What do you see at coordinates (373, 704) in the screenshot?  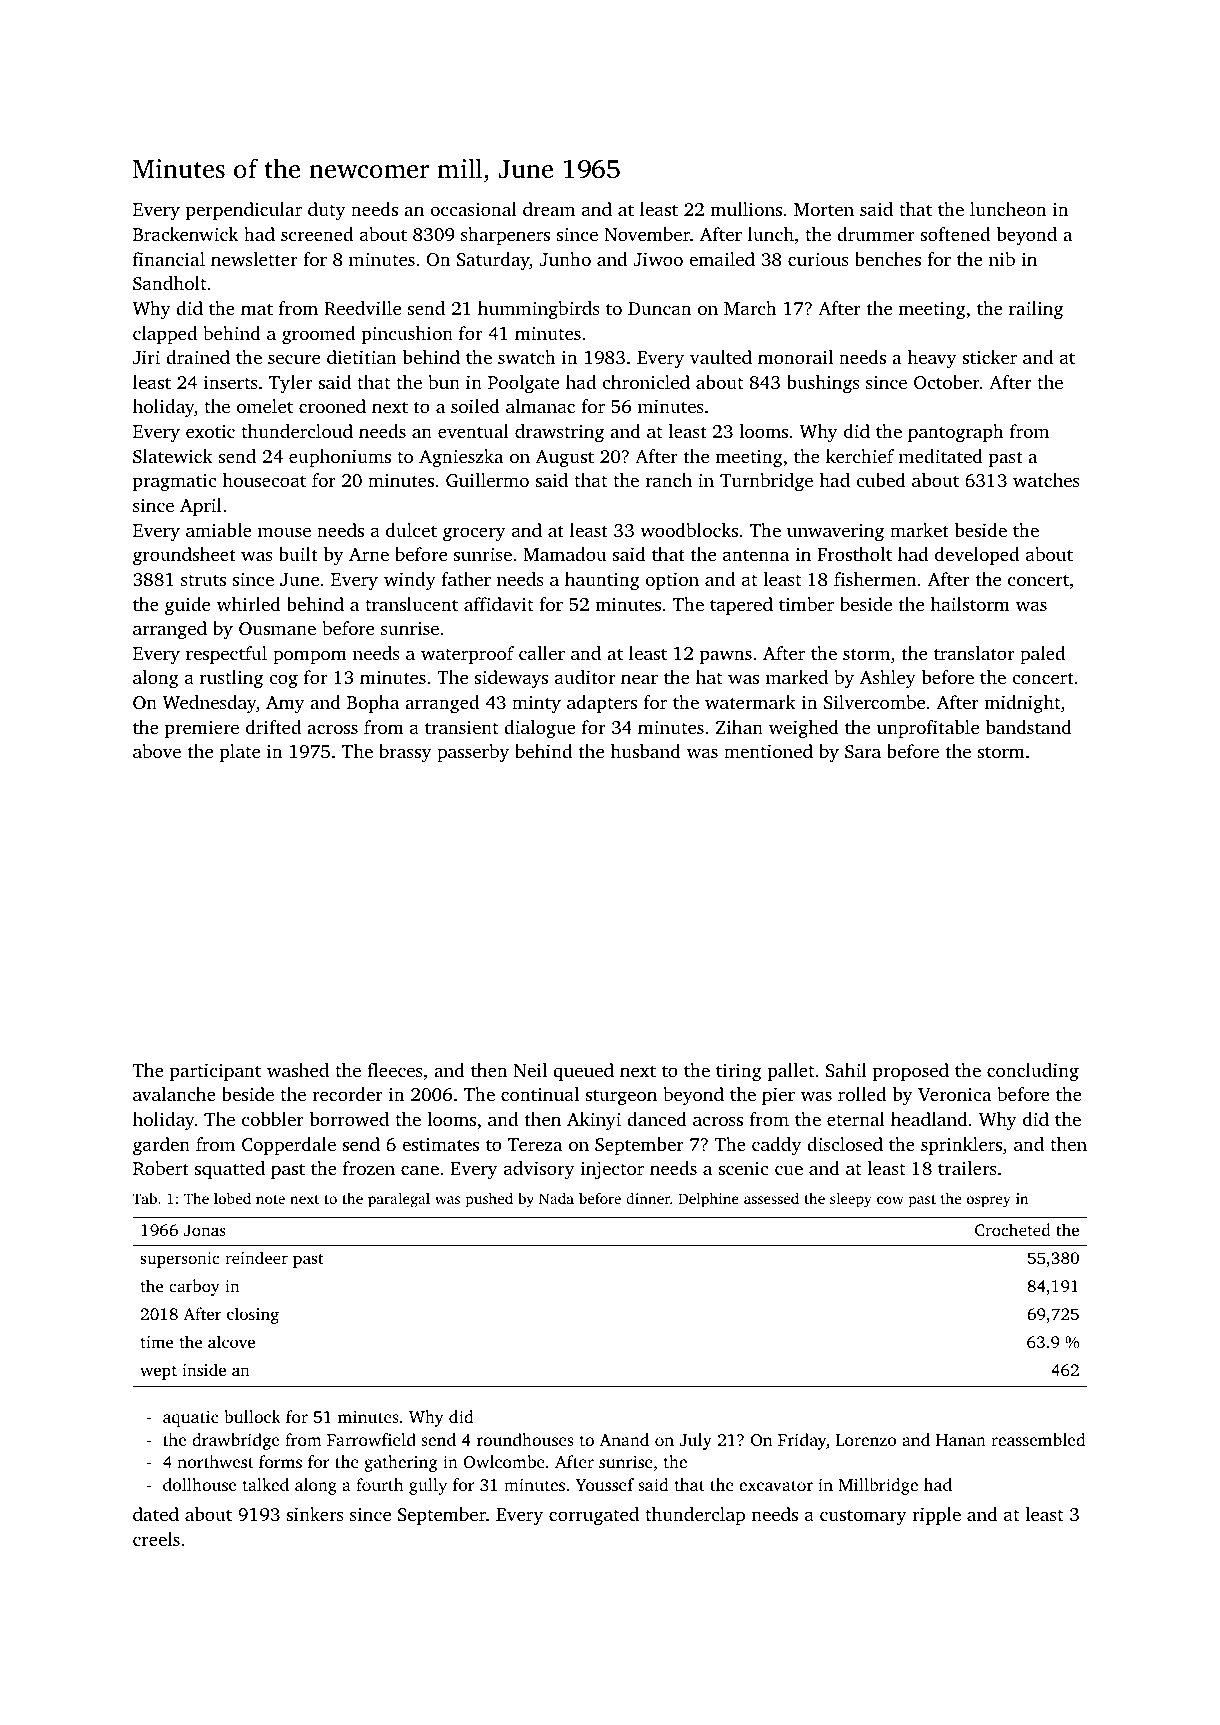 I see `Bopha` at bounding box center [373, 704].
